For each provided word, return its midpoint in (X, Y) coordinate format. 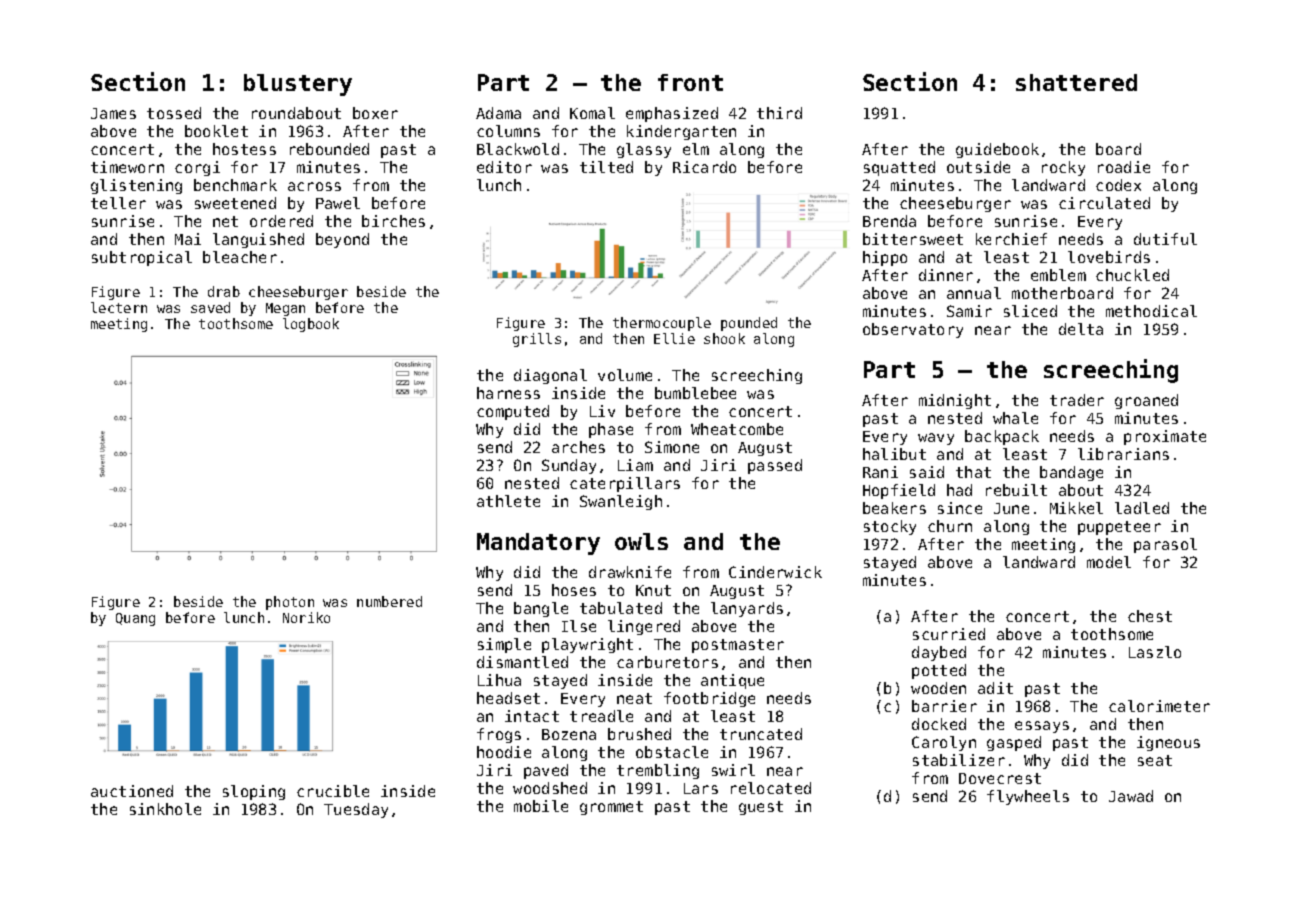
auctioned (132, 791)
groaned (1146, 401)
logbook (311, 325)
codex (1118, 185)
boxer (375, 113)
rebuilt (1016, 490)
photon (290, 603)
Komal (592, 113)
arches (578, 447)
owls (641, 541)
